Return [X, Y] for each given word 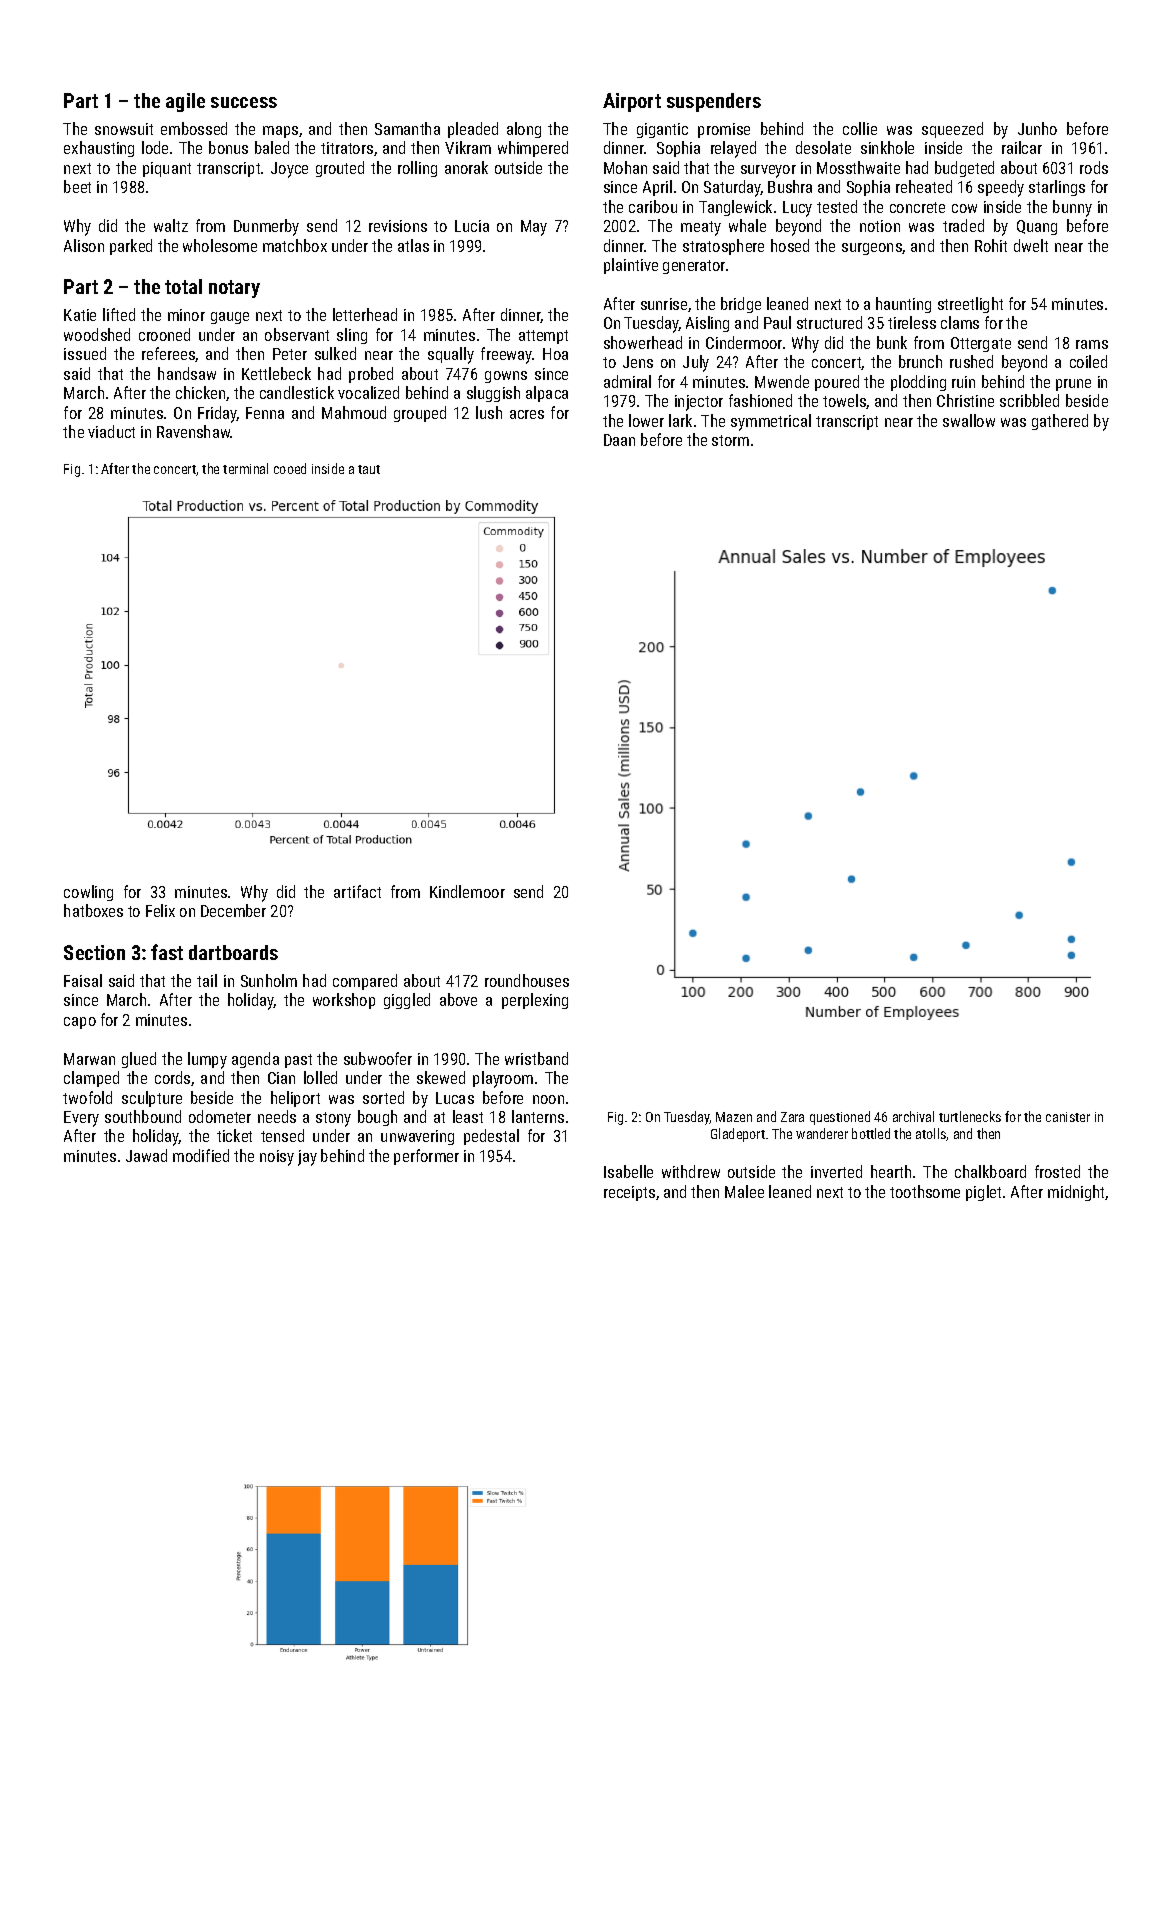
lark [680, 420]
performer [426, 1157]
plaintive [631, 266]
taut [369, 469]
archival [913, 1116]
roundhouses [527, 980]
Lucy [797, 209]
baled [272, 147]
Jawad [146, 1155]
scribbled [1029, 400]
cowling [88, 893]
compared [365, 982]
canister [1068, 1117]
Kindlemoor [467, 891]
